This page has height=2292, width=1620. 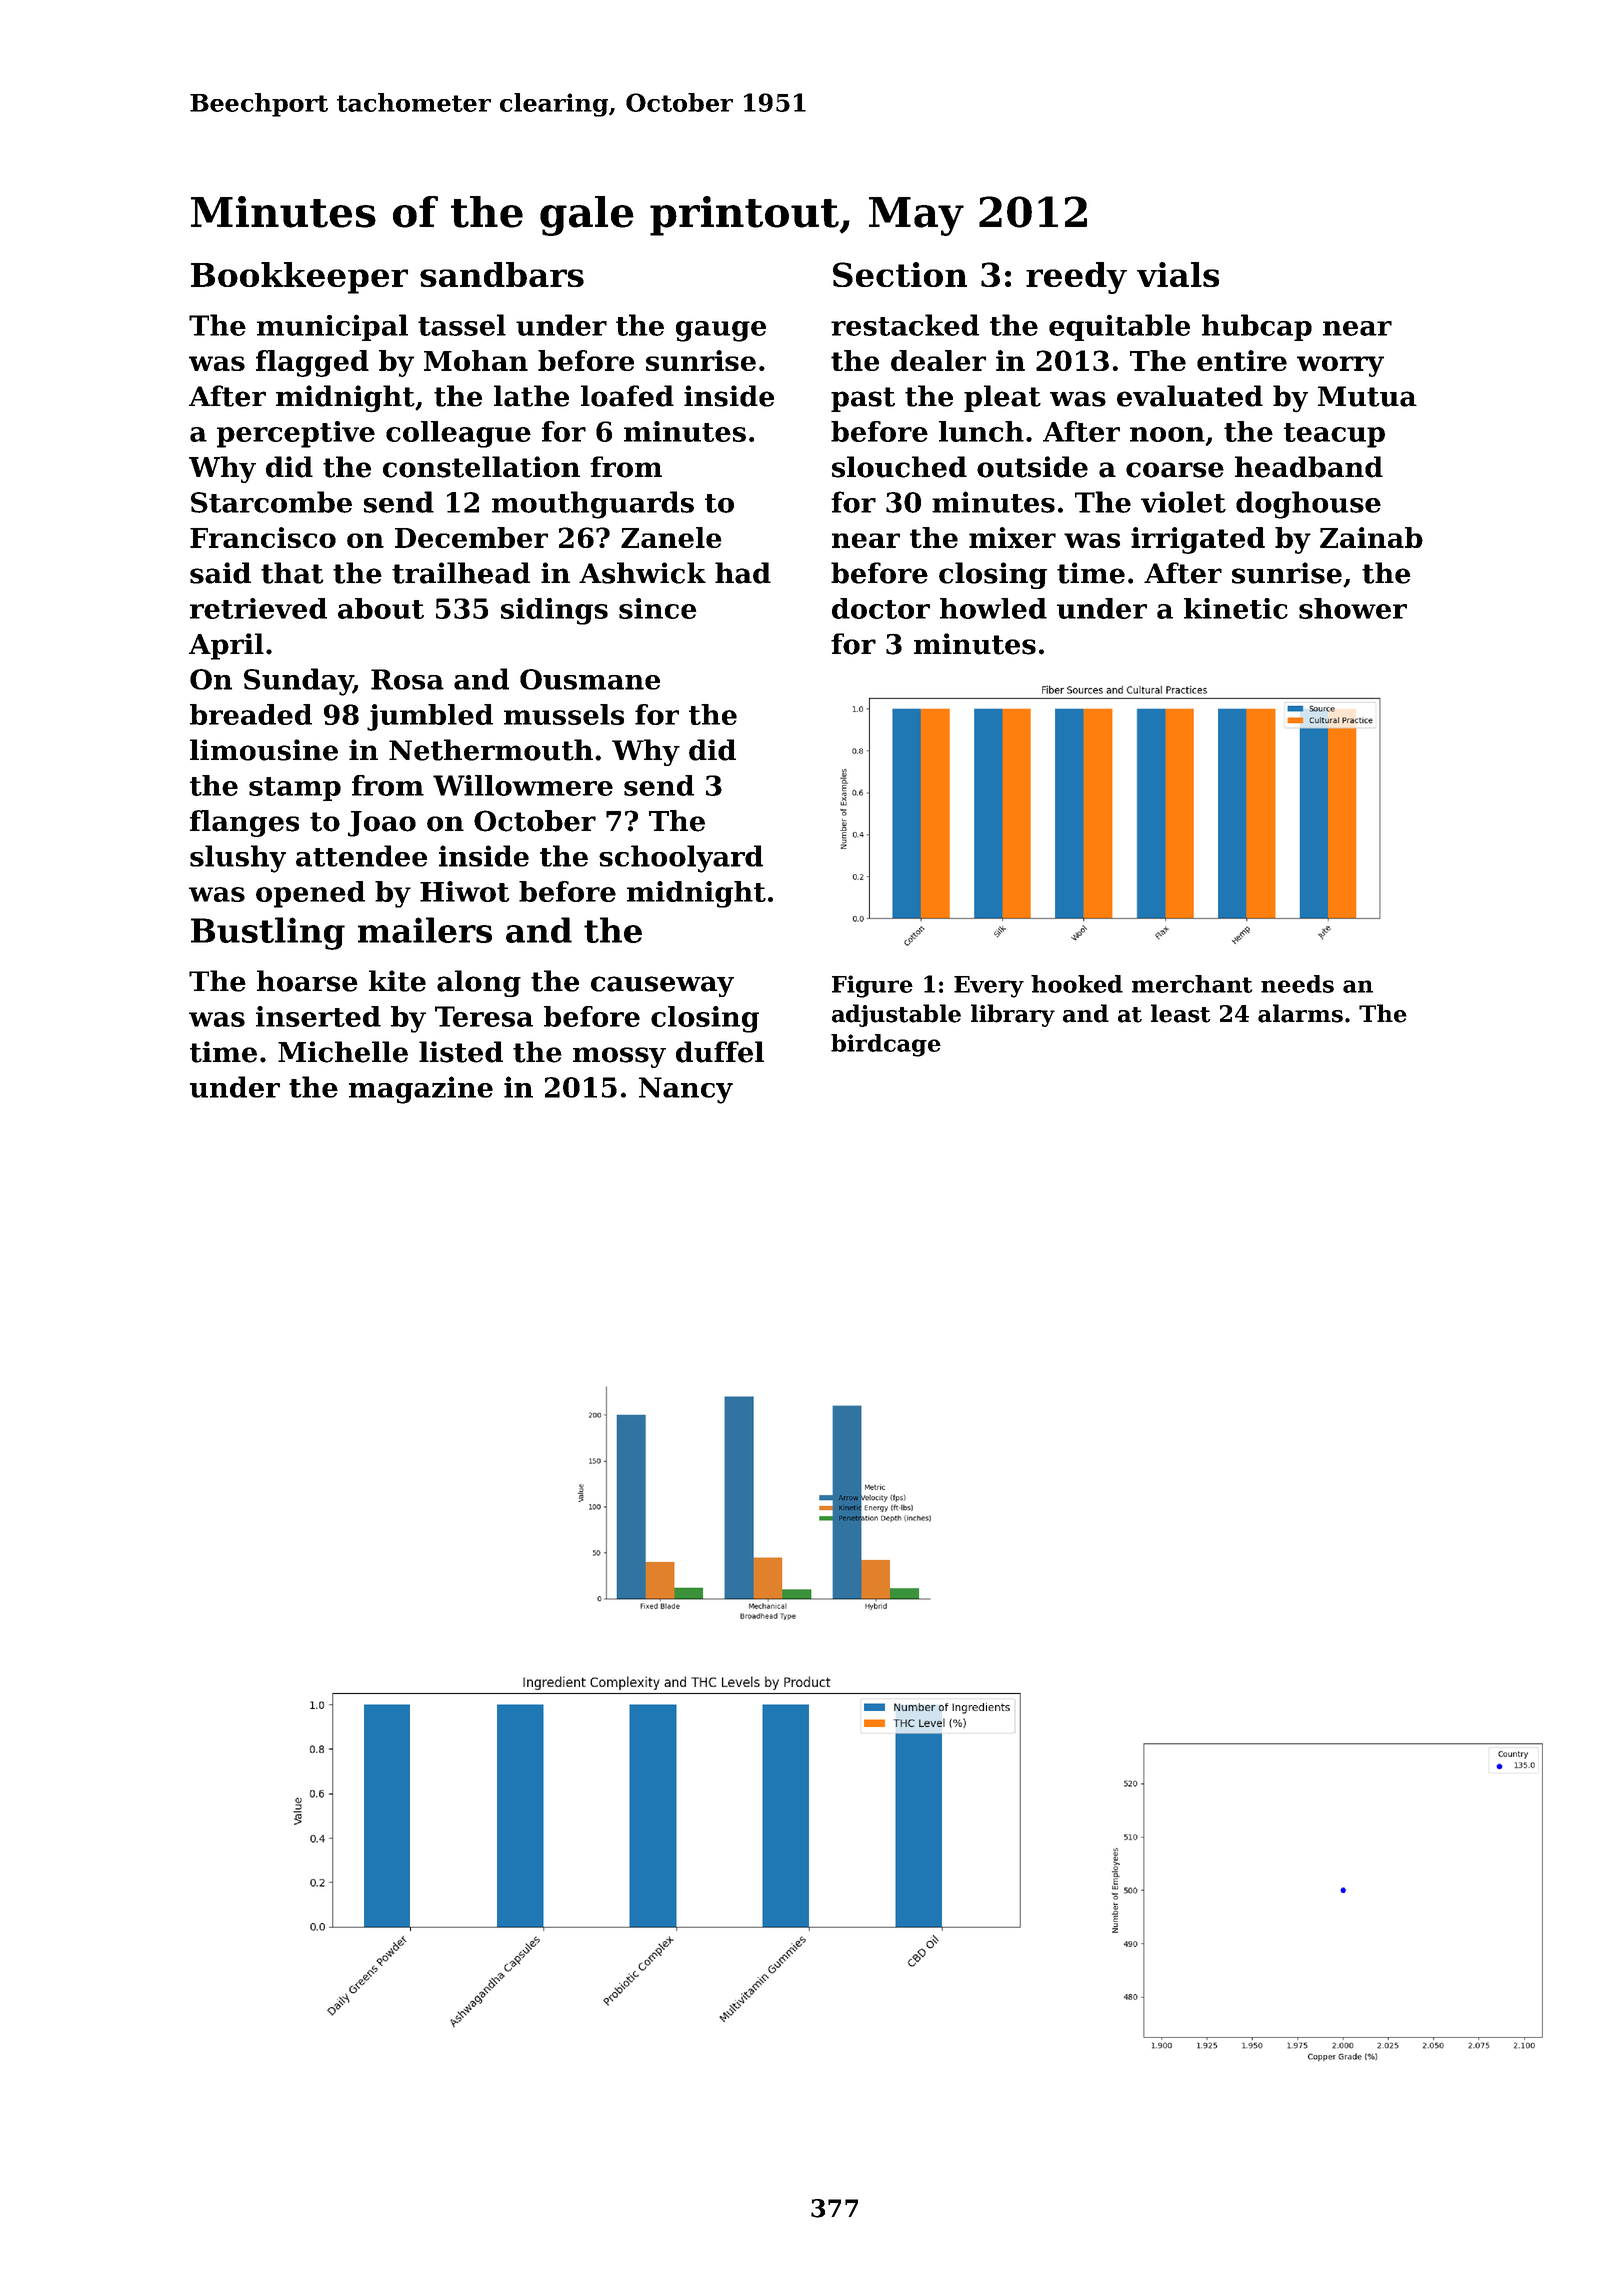 I want to click on Mutua, so click(x=1367, y=396).
